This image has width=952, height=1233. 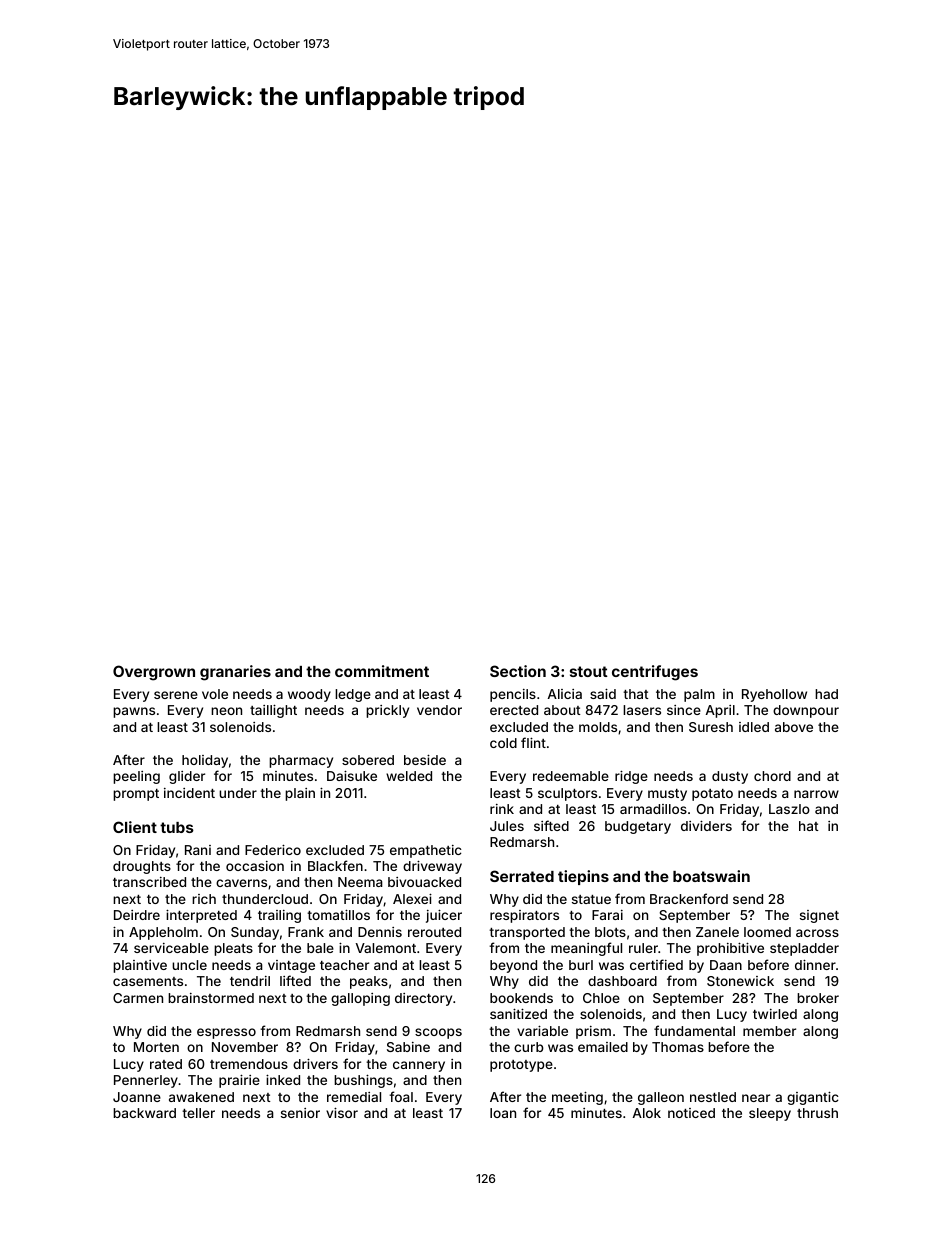 I want to click on commitment, so click(x=382, y=671).
